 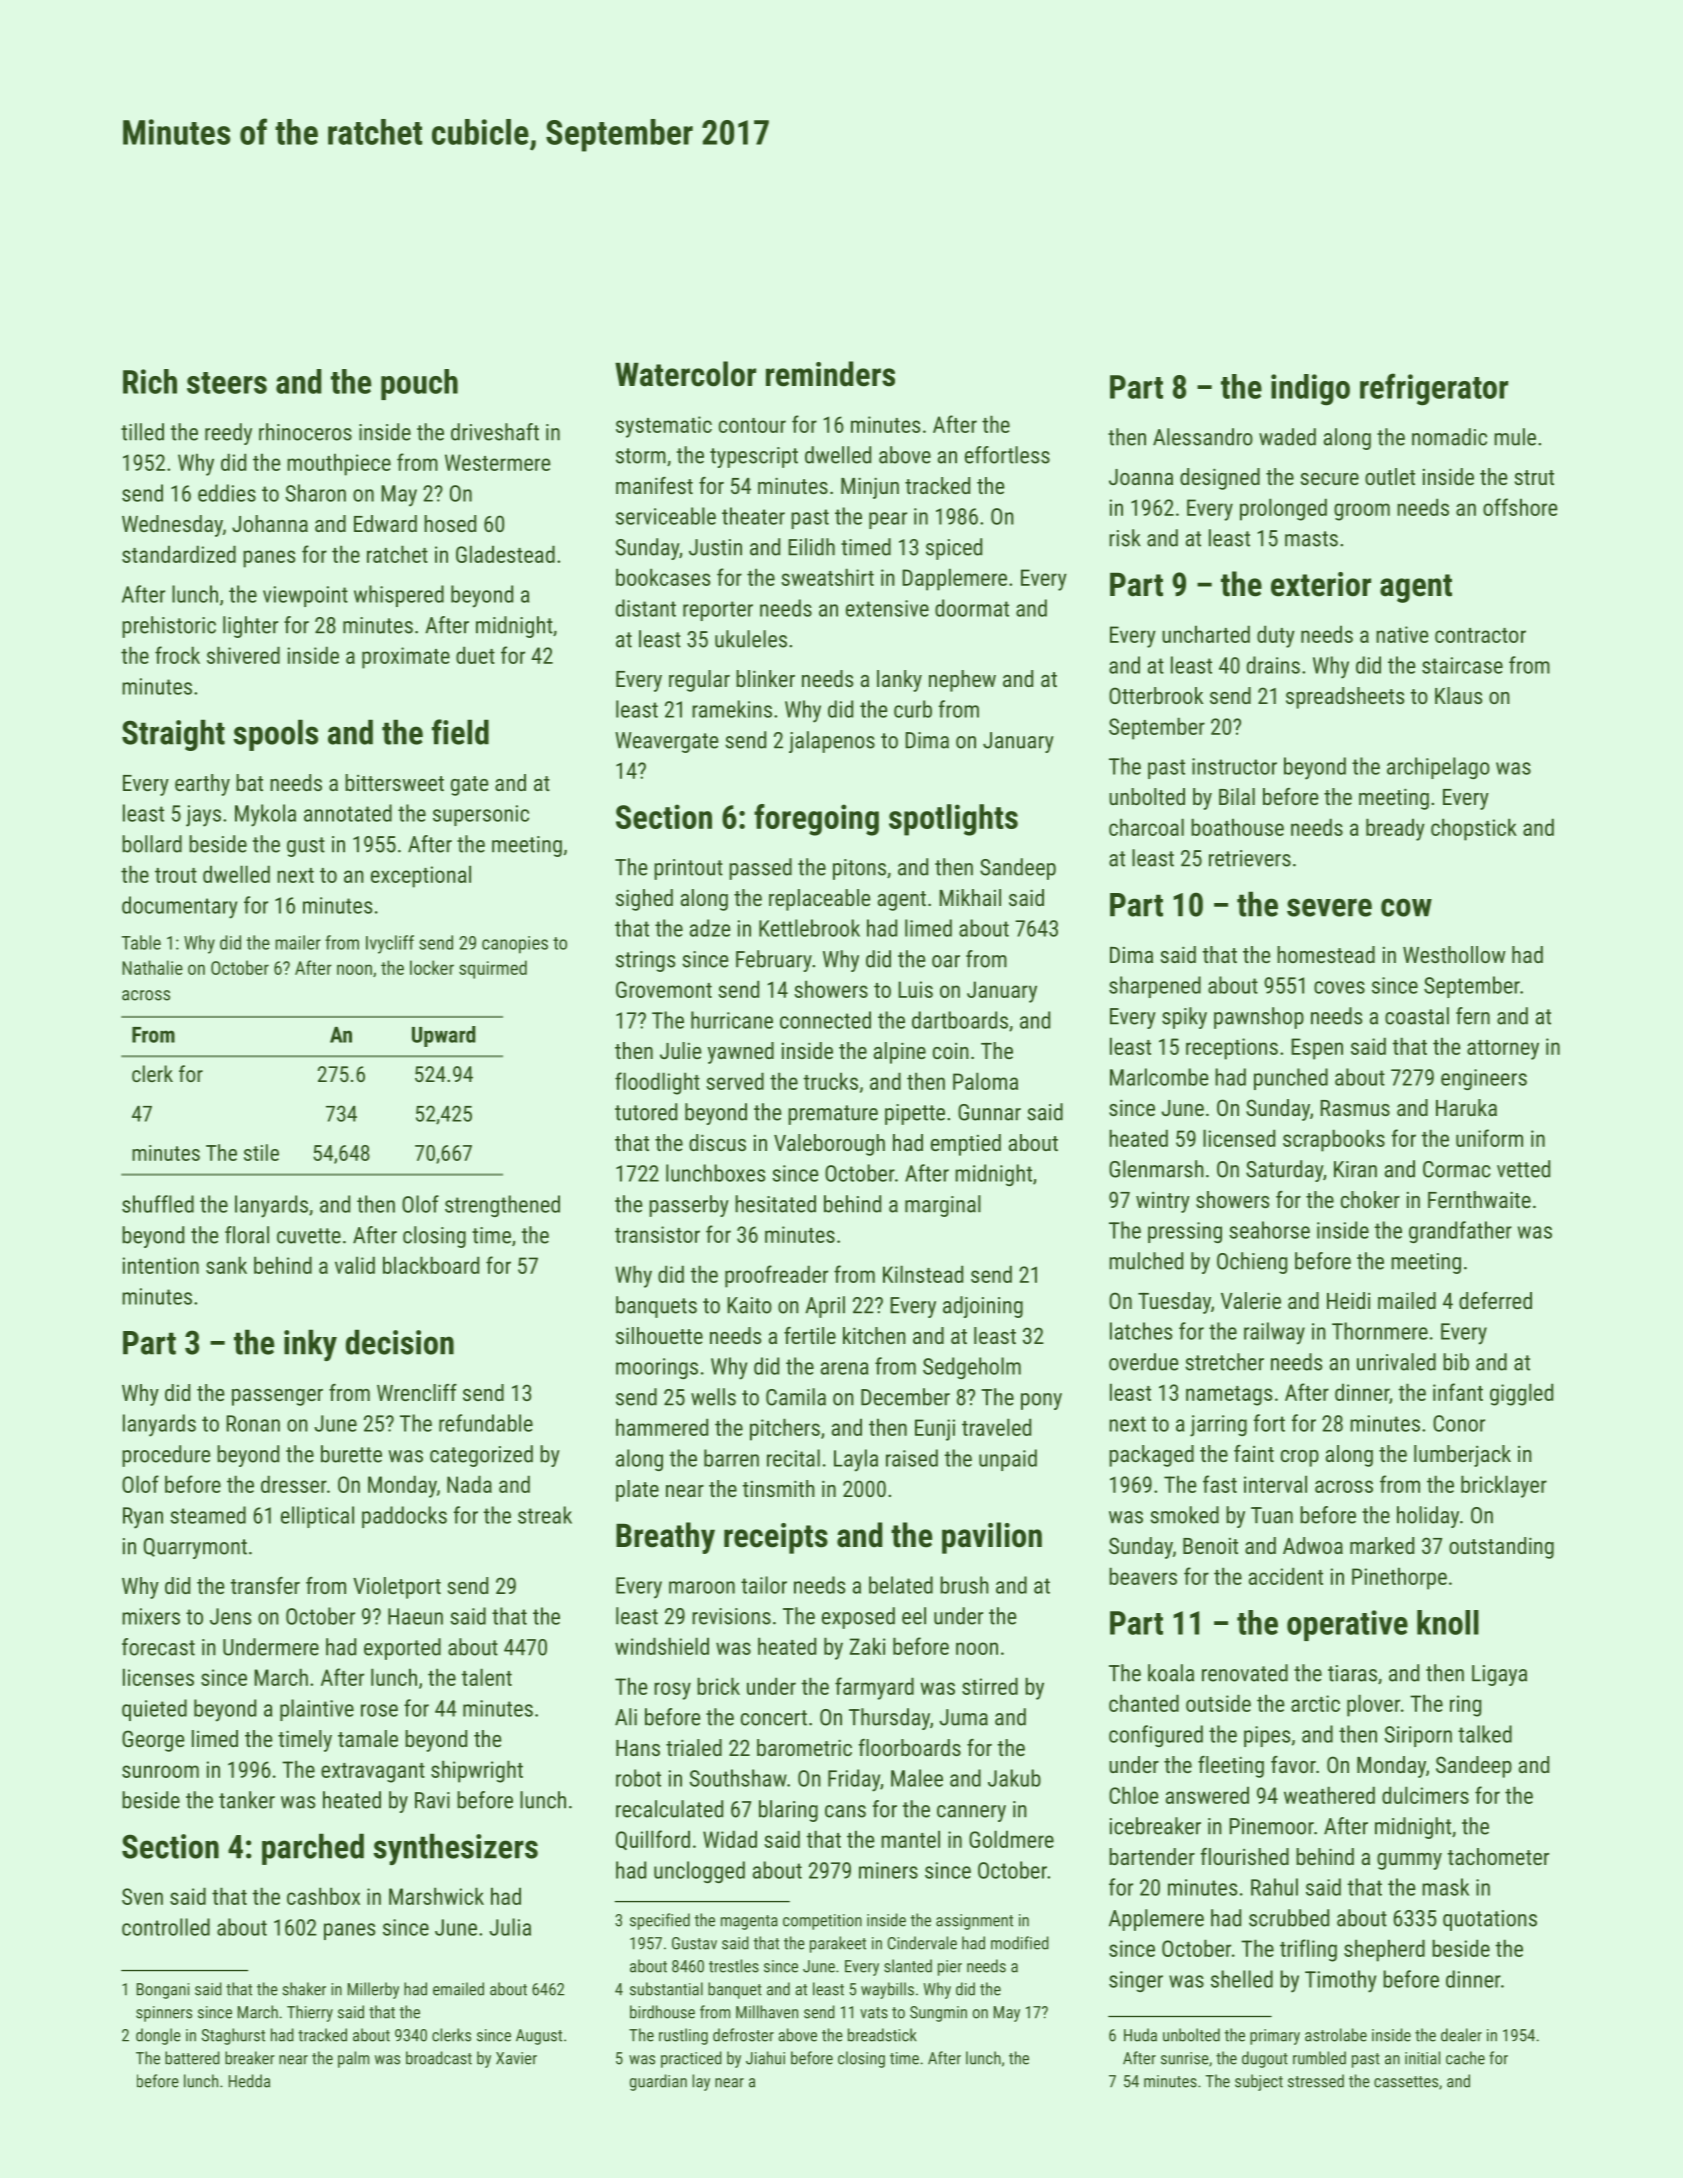 What do you see at coordinates (1185, 1232) in the screenshot?
I see `pressing` at bounding box center [1185, 1232].
